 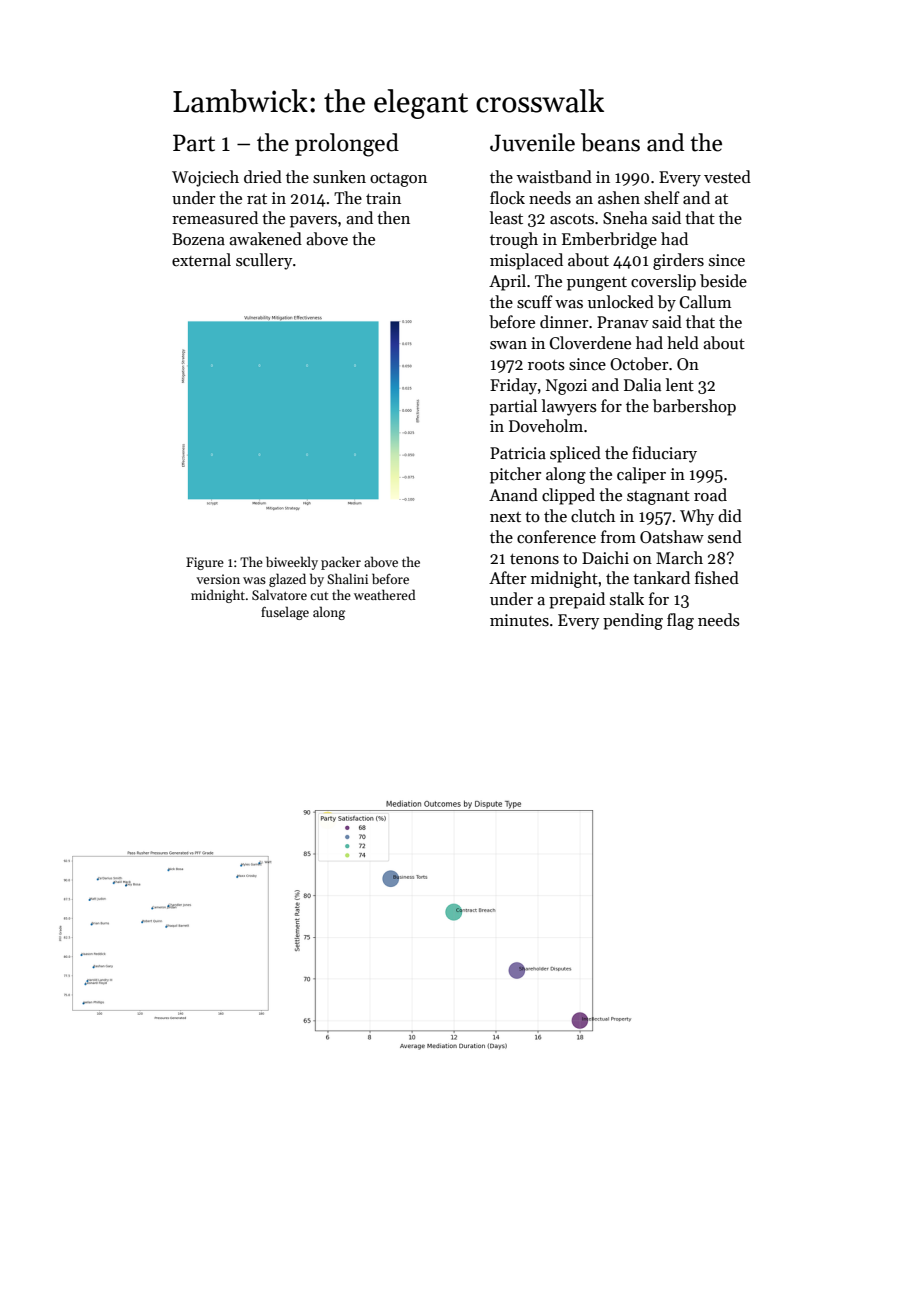 What do you see at coordinates (619, 198) in the image?
I see `ashen` at bounding box center [619, 198].
